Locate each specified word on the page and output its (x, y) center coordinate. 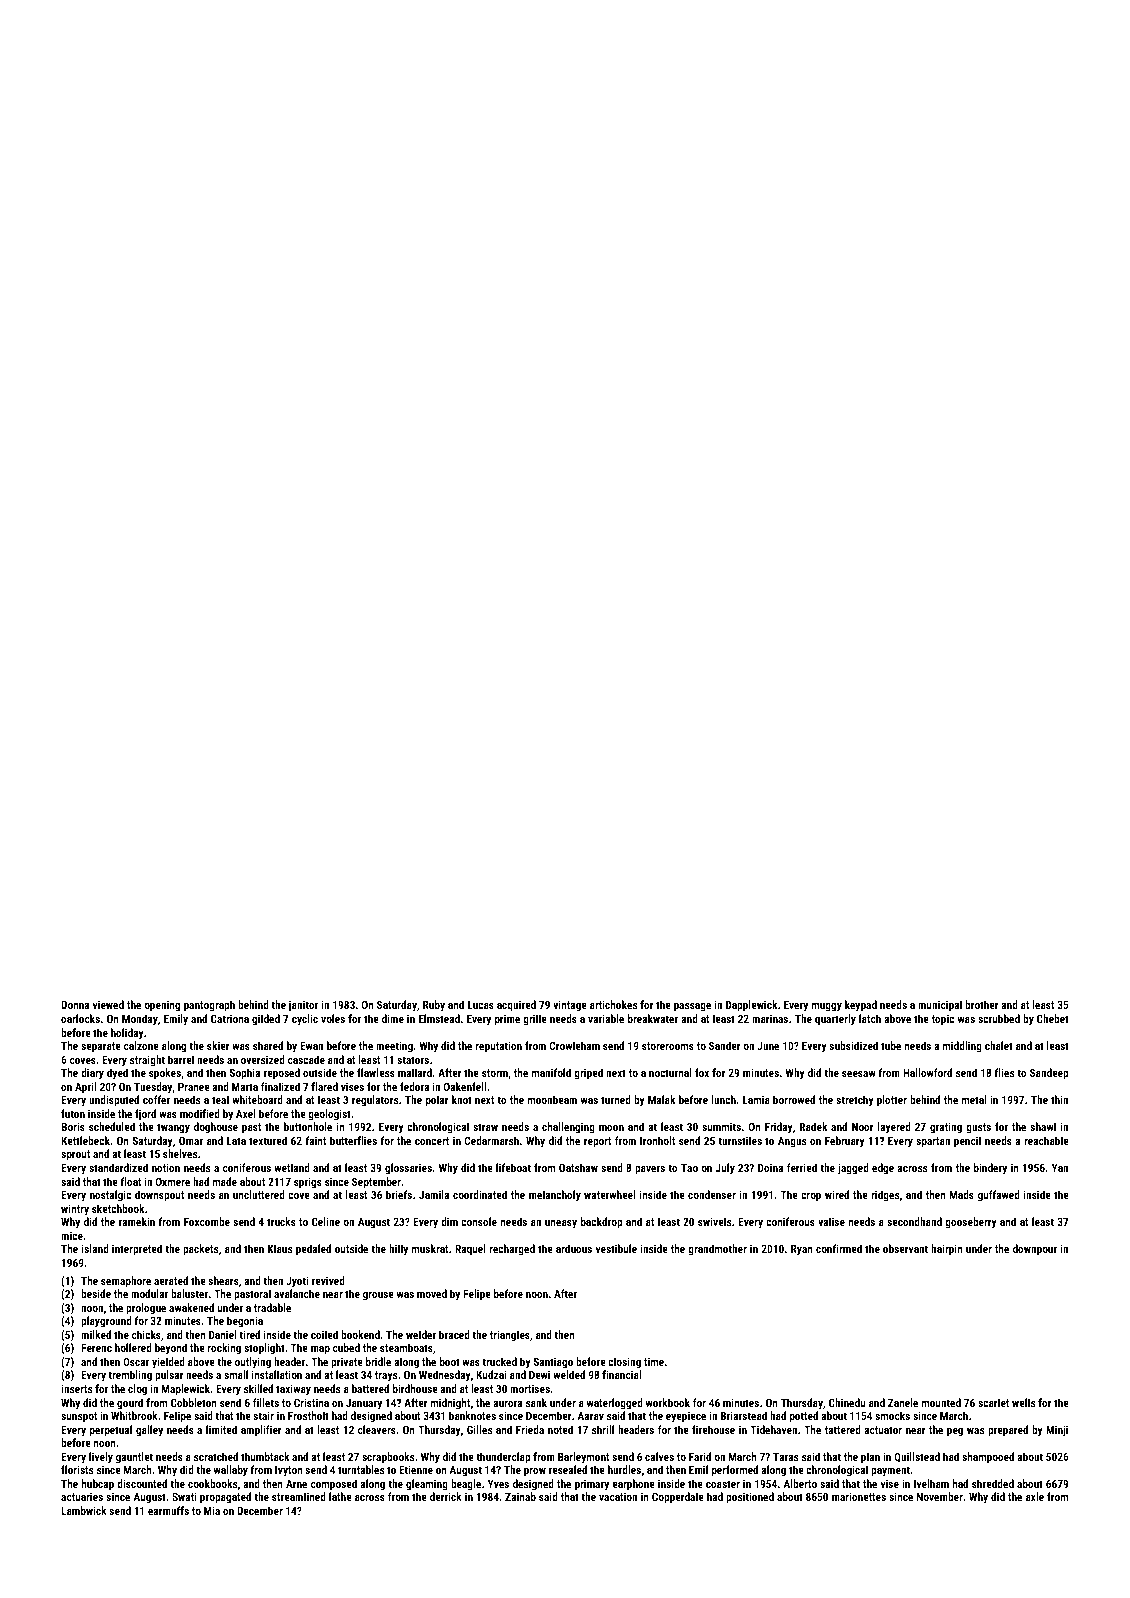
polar (437, 1101)
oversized (263, 1059)
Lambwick (84, 1510)
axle (1035, 1496)
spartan (933, 1142)
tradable (272, 1307)
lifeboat (513, 1167)
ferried (802, 1167)
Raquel (470, 1250)
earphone (633, 1485)
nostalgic (110, 1196)
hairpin (947, 1250)
